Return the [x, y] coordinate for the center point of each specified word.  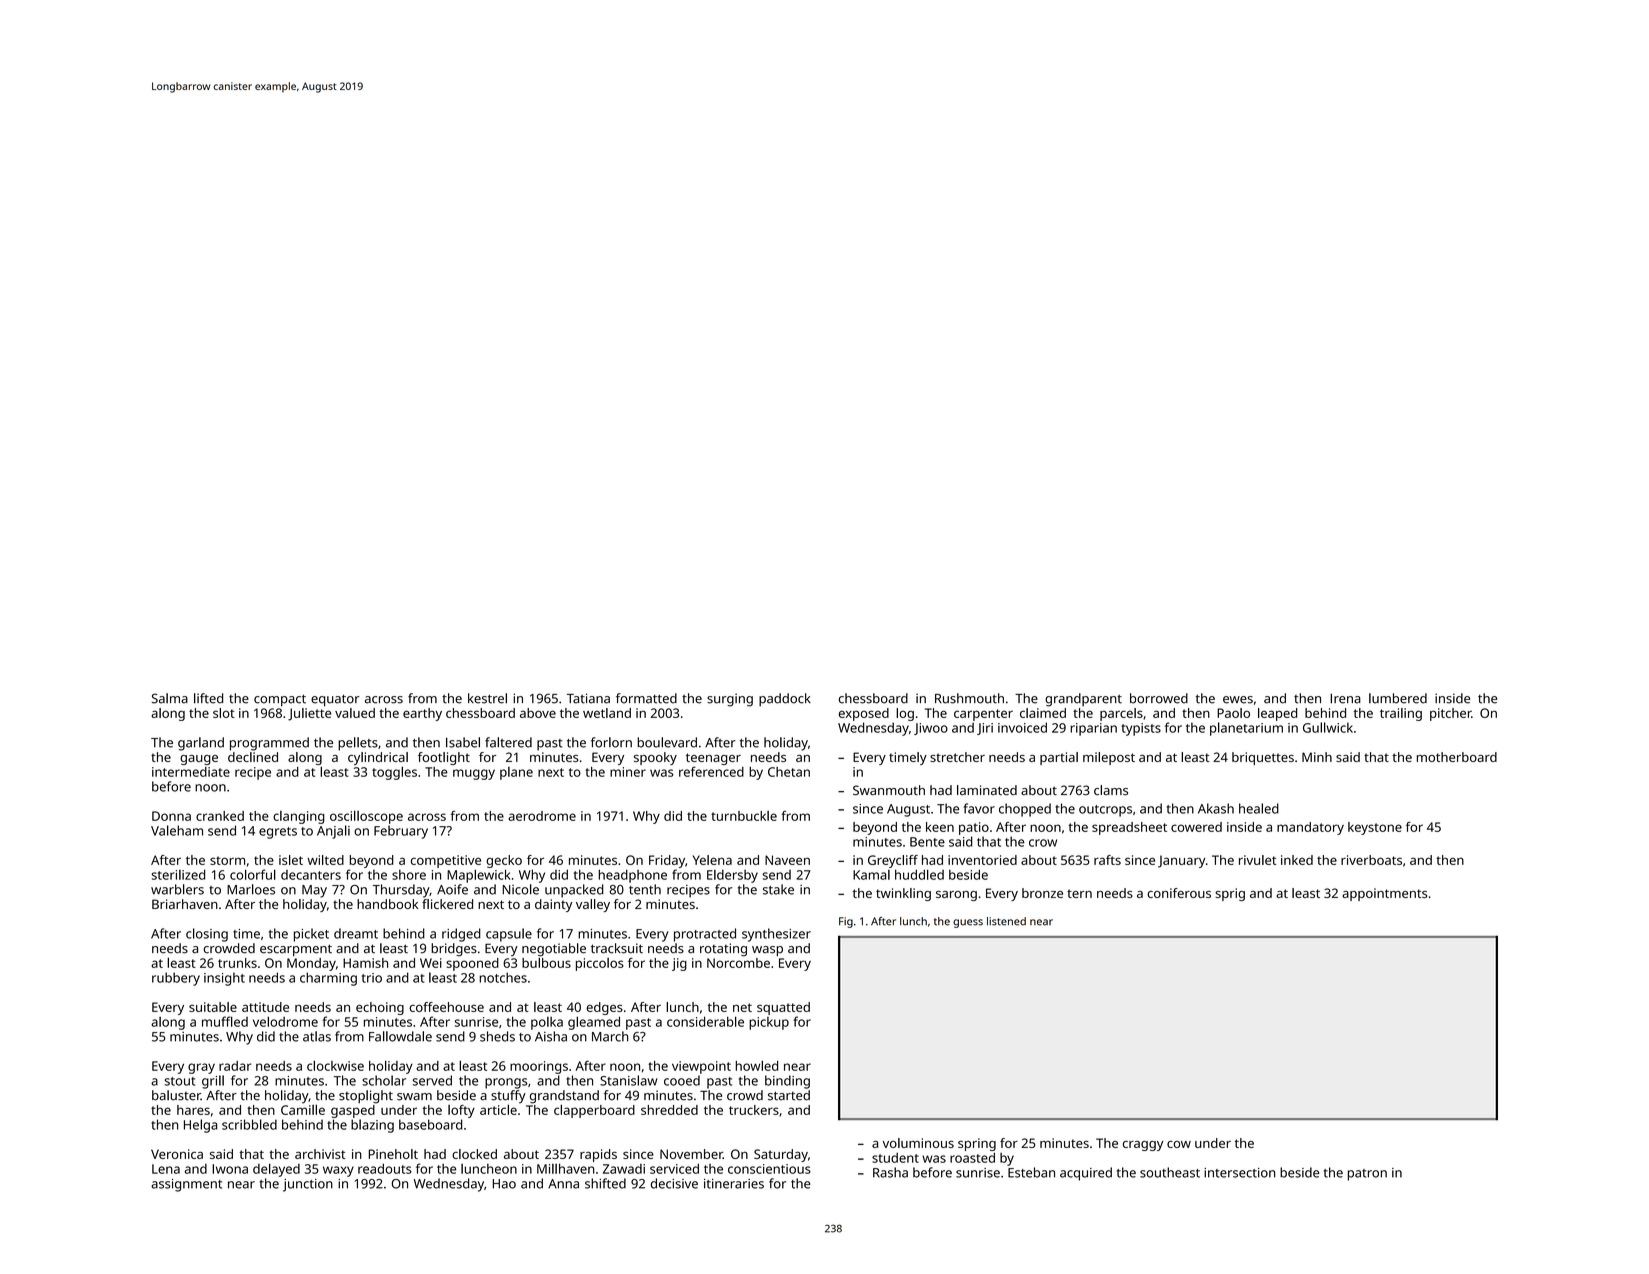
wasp [767, 951]
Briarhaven [185, 904]
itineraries [734, 1184]
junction [308, 1185]
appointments [1384, 894]
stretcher [957, 757]
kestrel [487, 698]
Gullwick [1328, 727]
